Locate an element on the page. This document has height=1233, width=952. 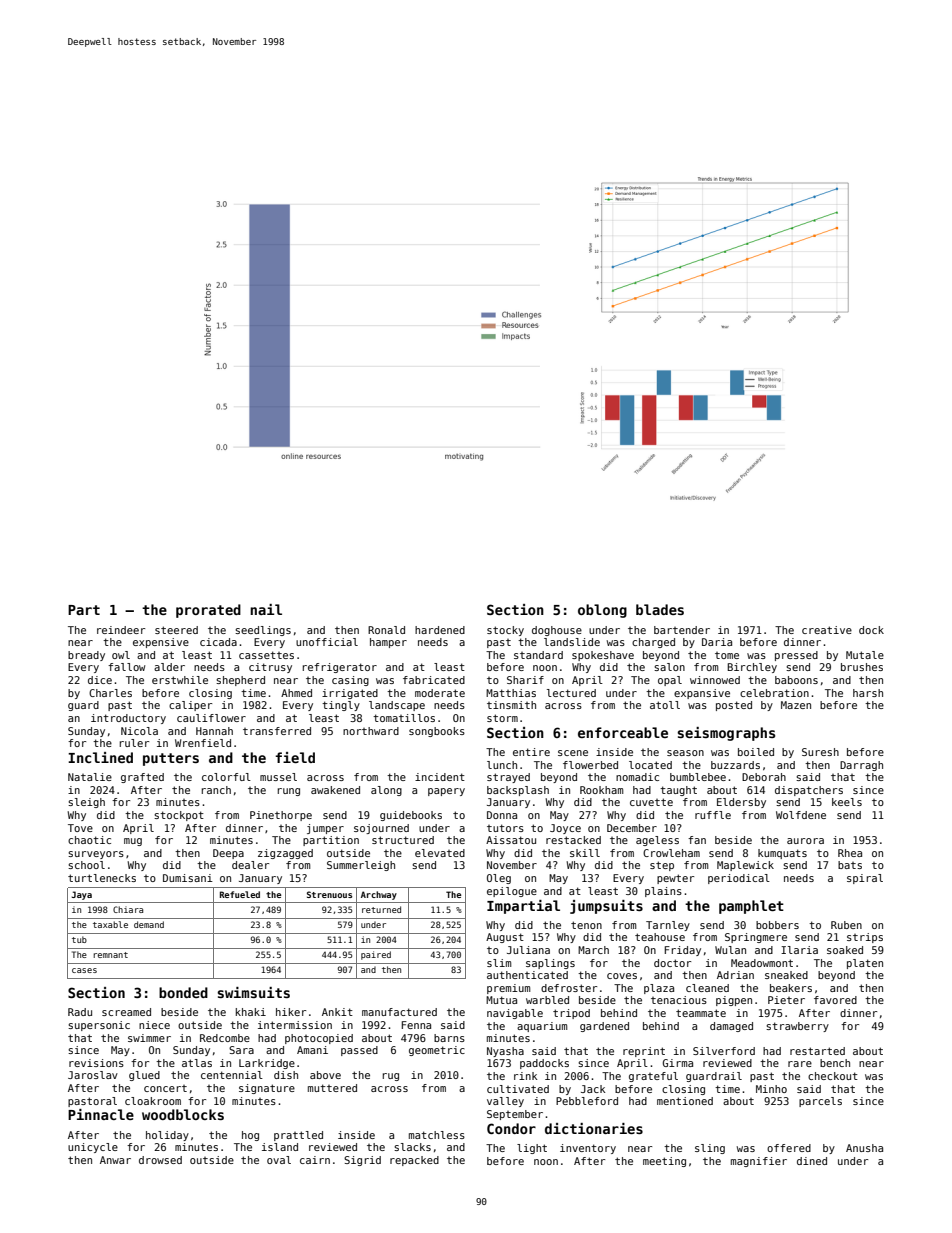
tenon is located at coordinates (586, 925).
